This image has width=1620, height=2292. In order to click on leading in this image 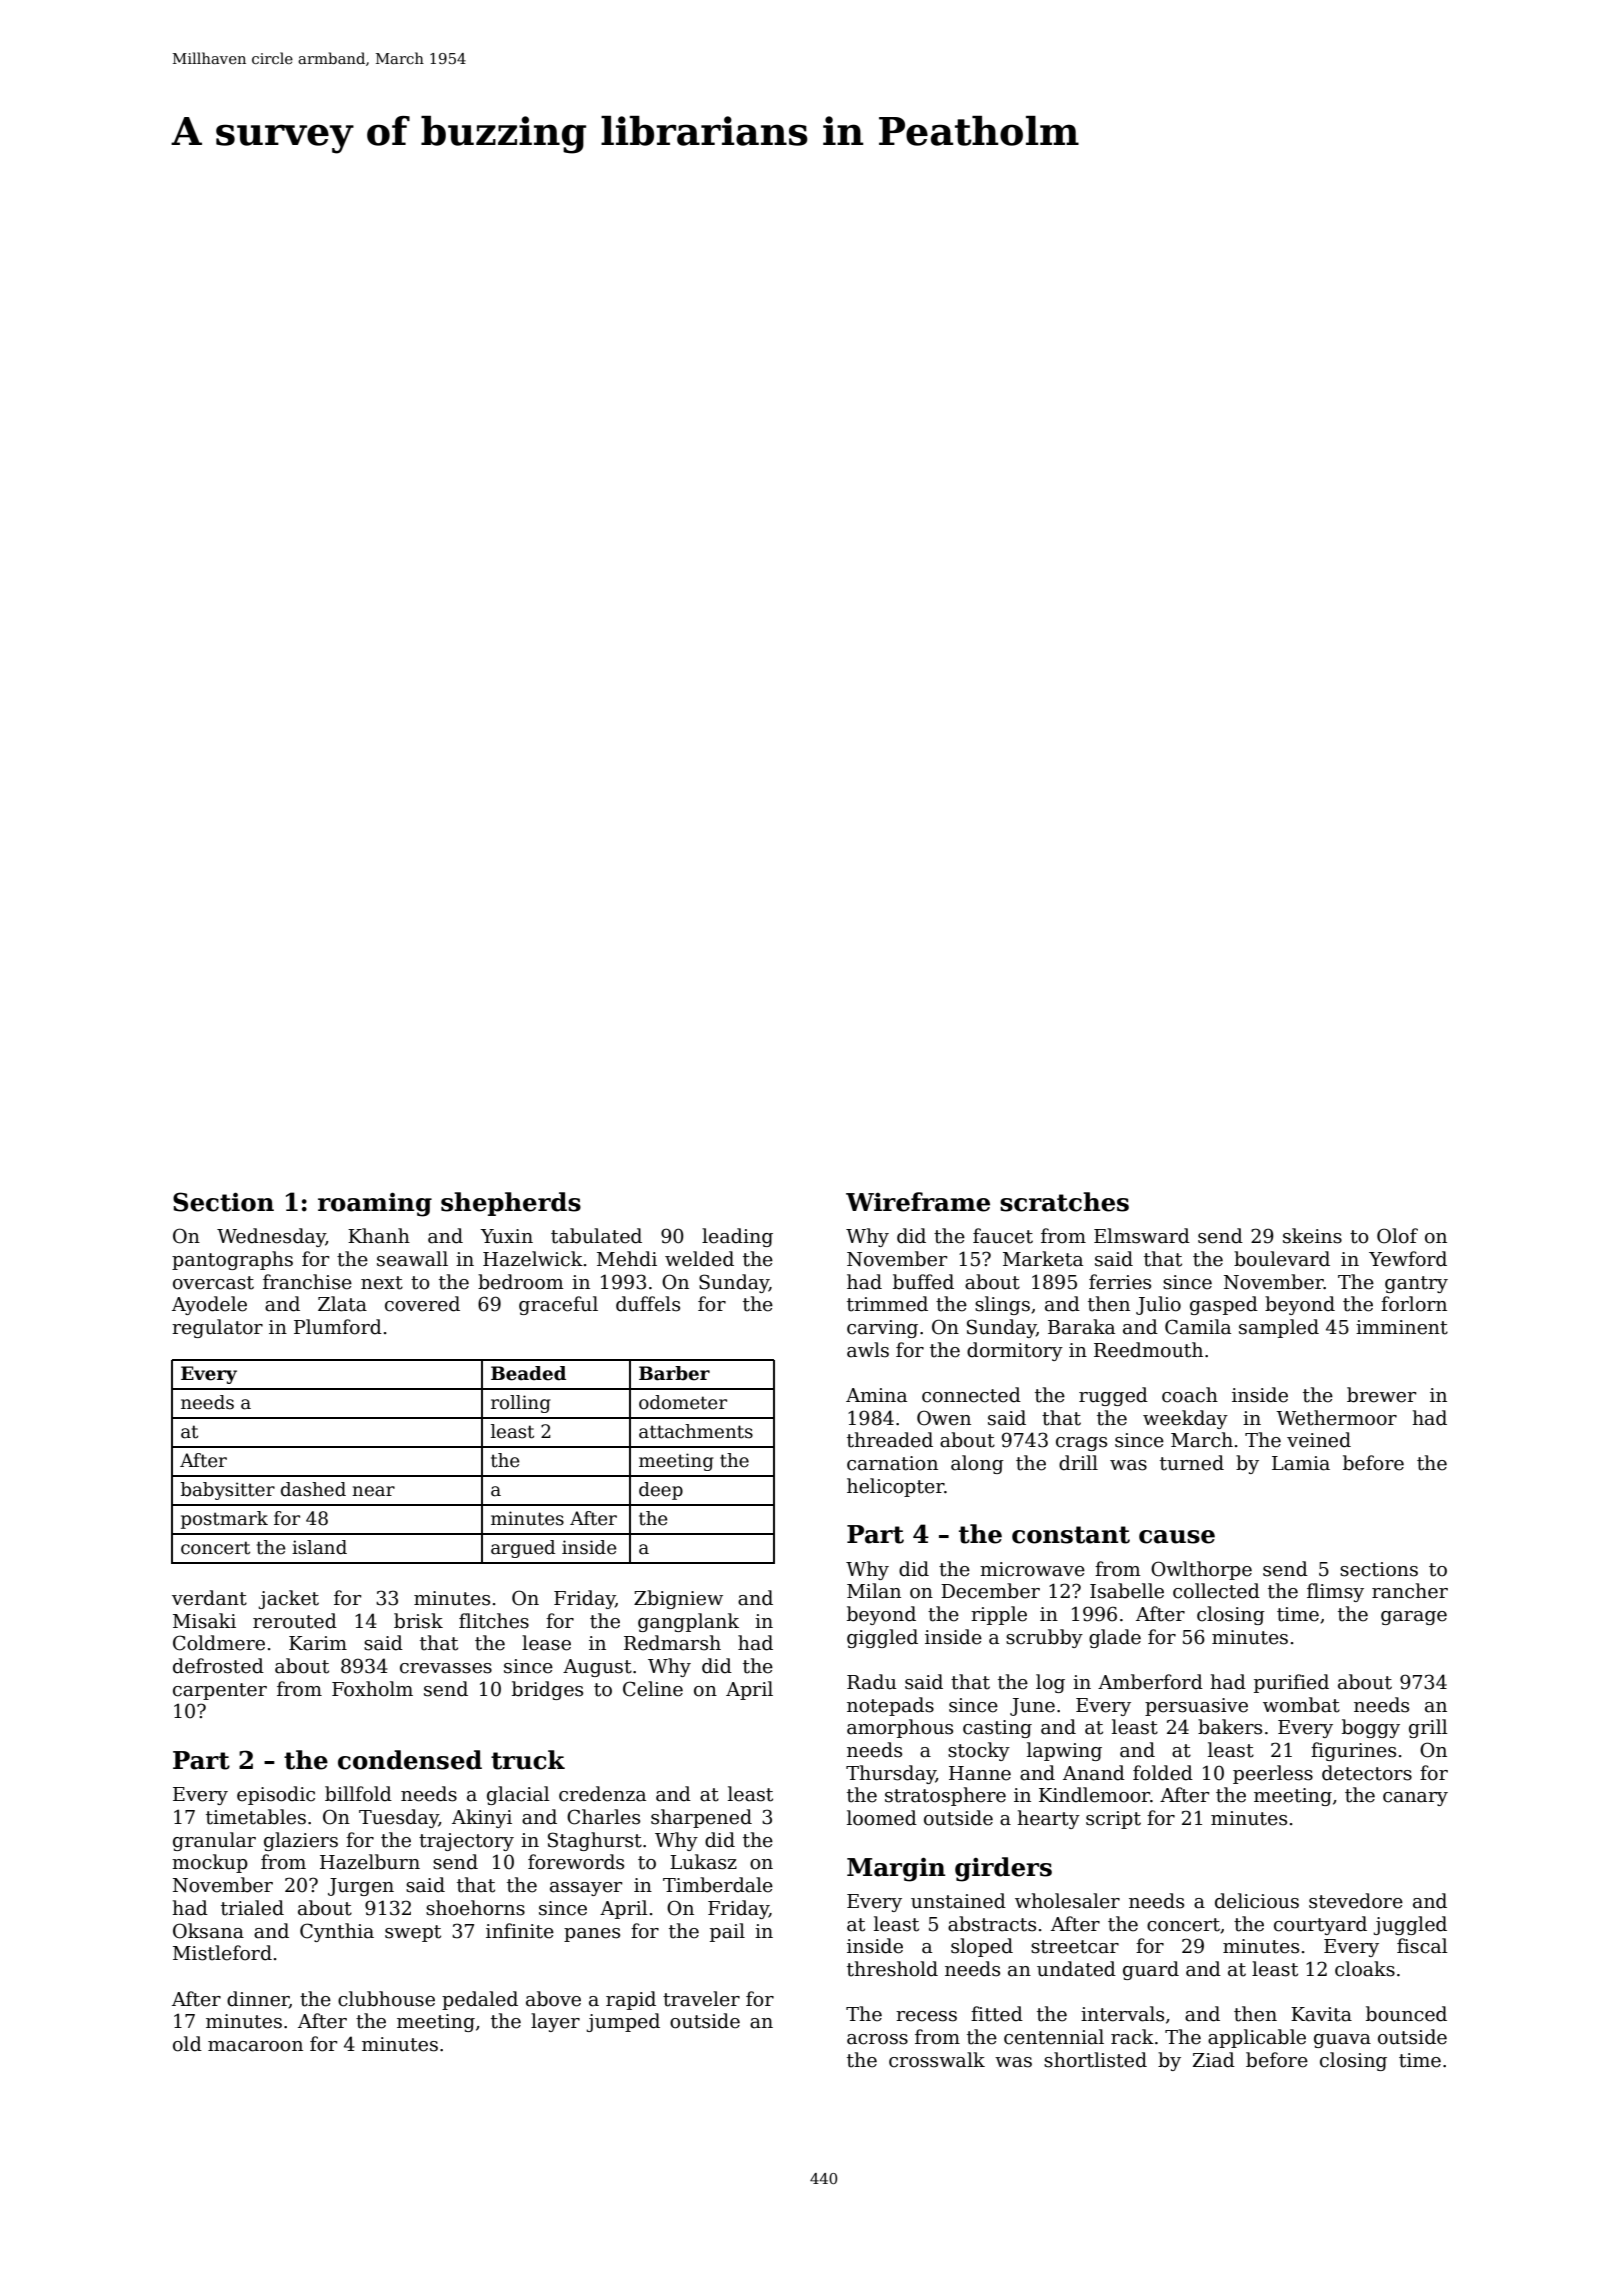, I will do `click(737, 1237)`.
